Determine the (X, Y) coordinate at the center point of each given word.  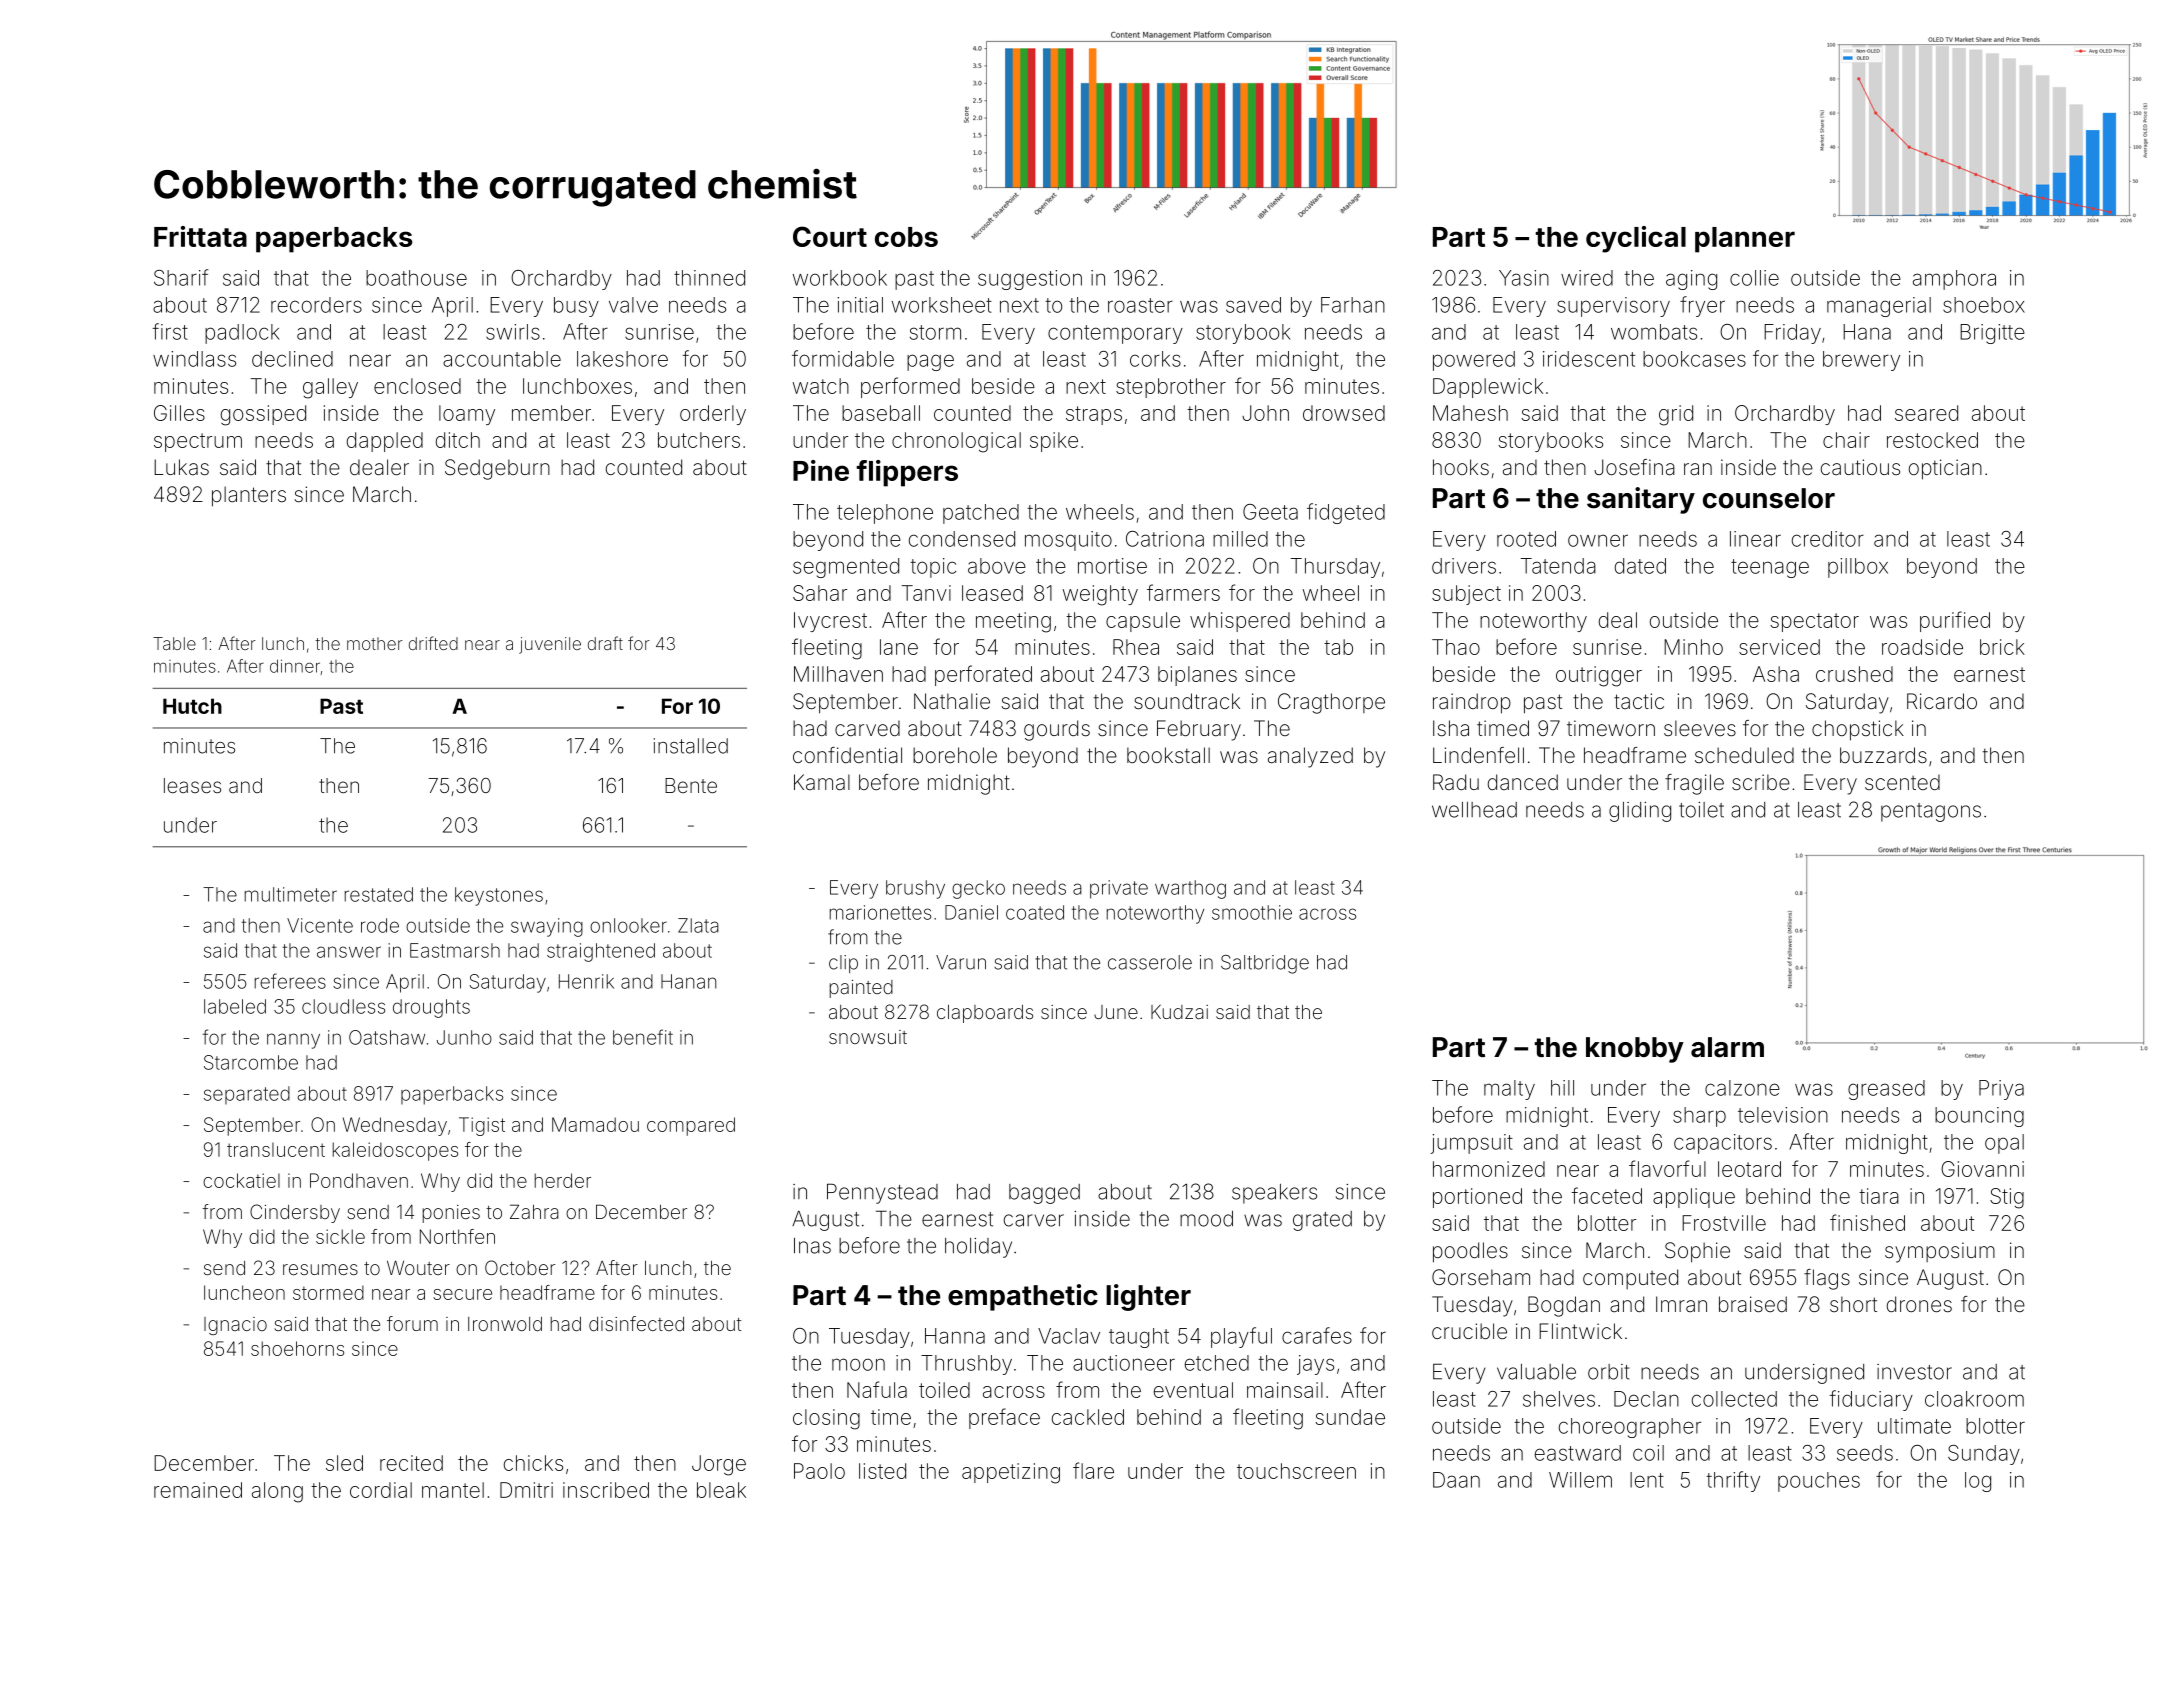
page (930, 362)
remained (198, 1490)
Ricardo (1942, 701)
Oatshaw (387, 1037)
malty (1509, 1090)
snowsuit (868, 1037)
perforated (983, 675)
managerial (1879, 307)
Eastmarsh (455, 950)
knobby (1635, 1050)
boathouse (416, 278)
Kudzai (1179, 1011)
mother (375, 643)
